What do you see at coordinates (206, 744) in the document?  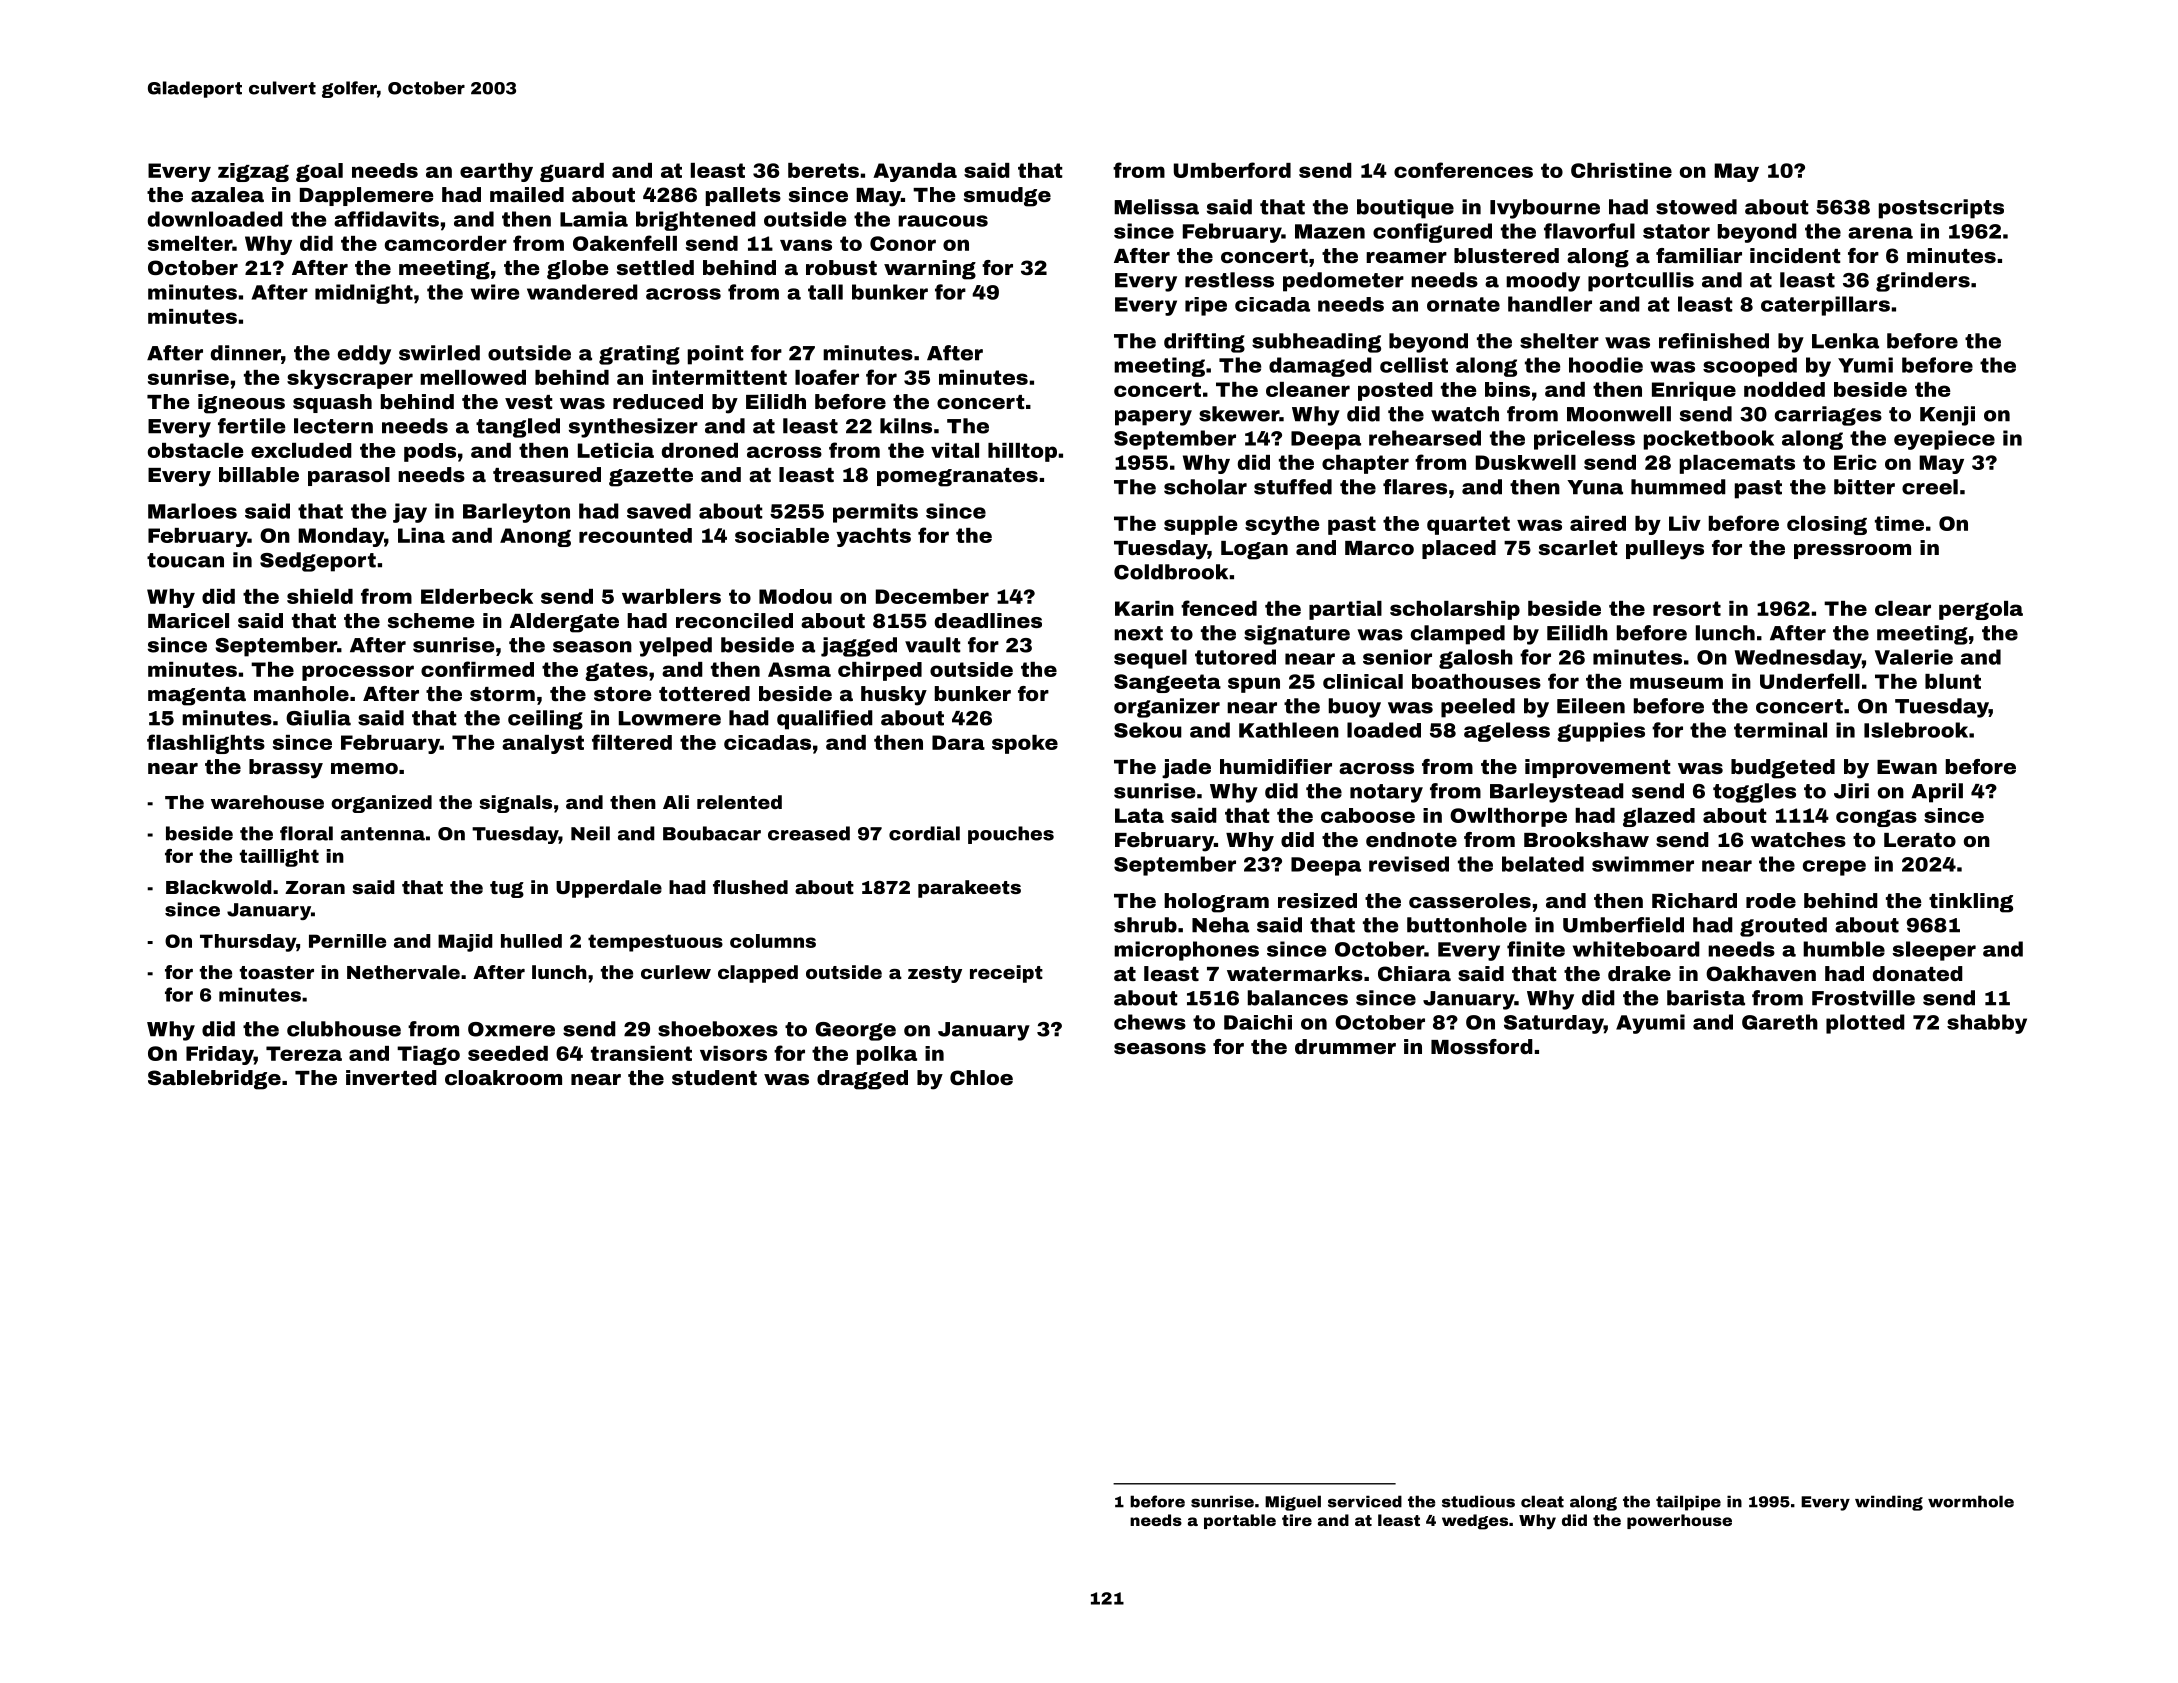 I see `flashlights` at bounding box center [206, 744].
